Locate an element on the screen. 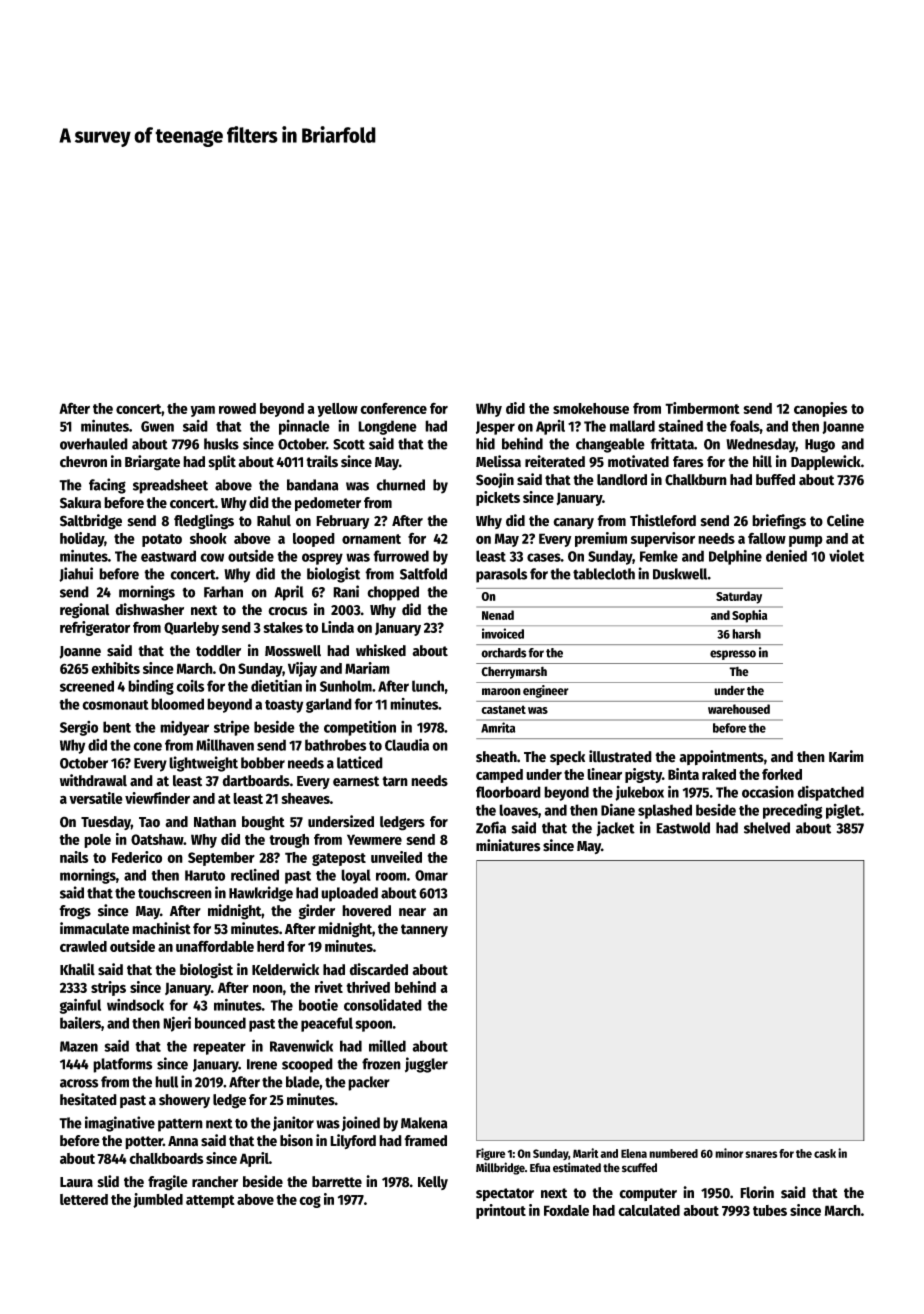 This screenshot has height=1314, width=924. chopped is located at coordinates (393, 593).
